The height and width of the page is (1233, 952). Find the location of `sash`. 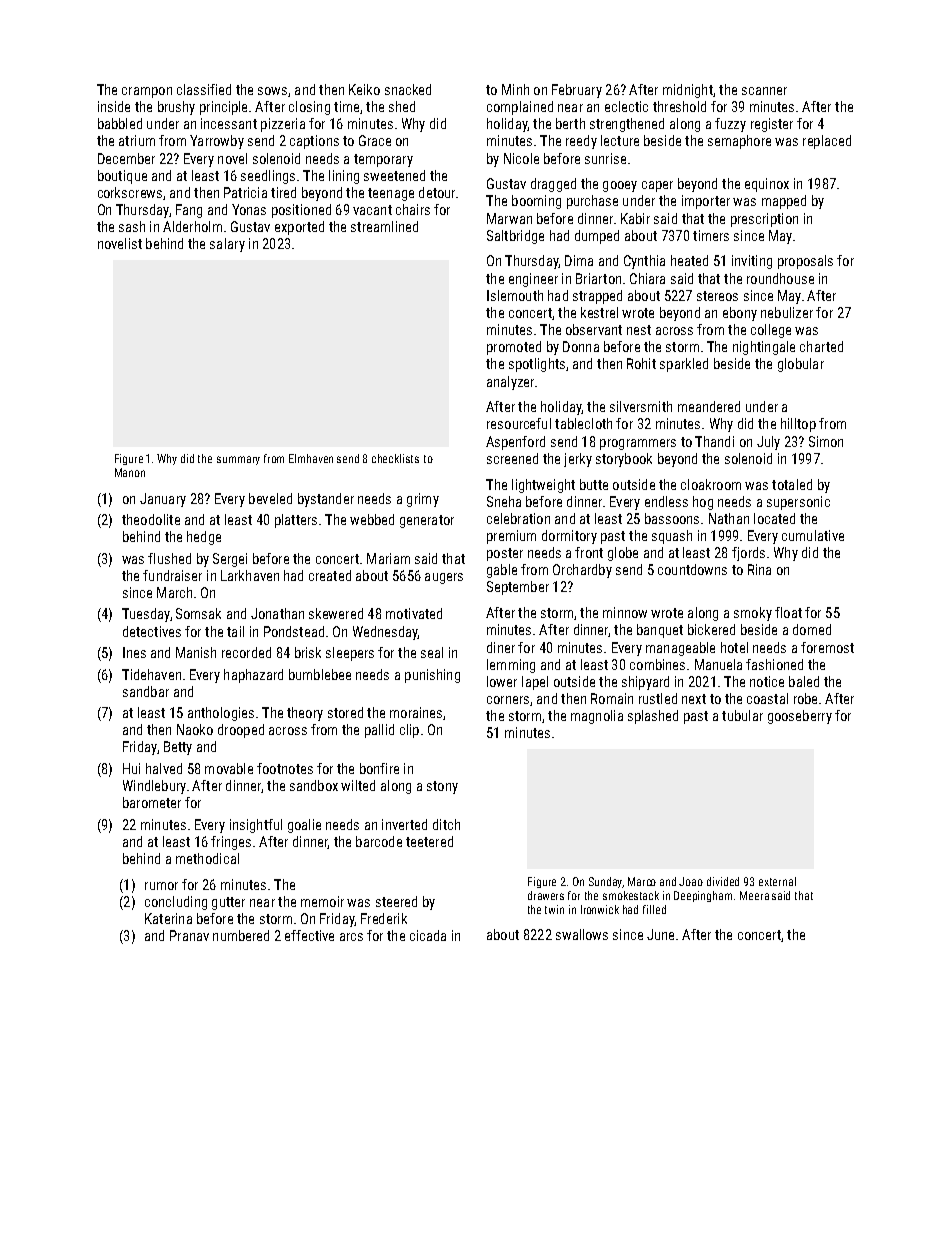

sash is located at coordinates (132, 226).
